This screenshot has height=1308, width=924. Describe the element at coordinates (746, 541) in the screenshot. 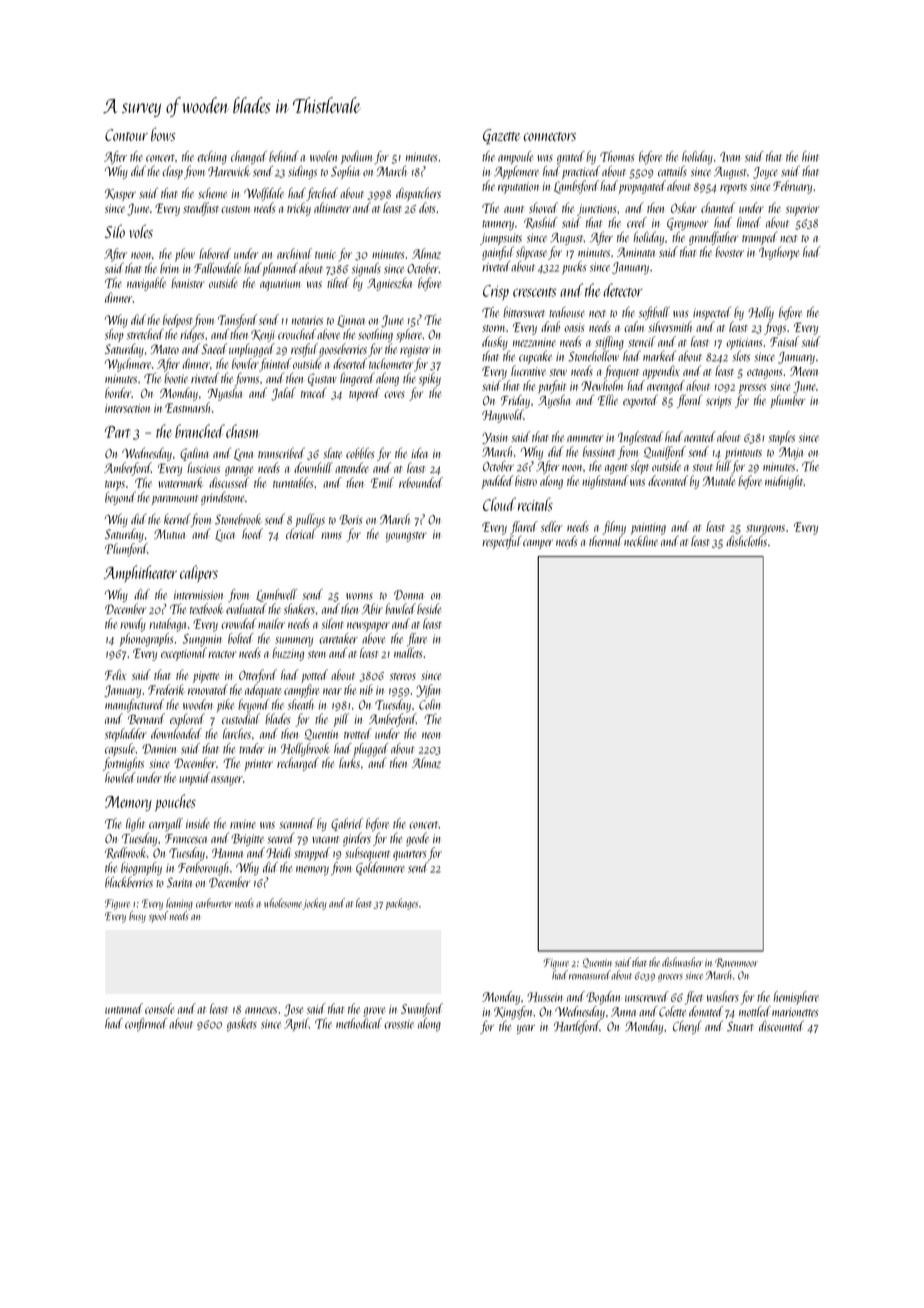

I see `dishcloths` at that location.
